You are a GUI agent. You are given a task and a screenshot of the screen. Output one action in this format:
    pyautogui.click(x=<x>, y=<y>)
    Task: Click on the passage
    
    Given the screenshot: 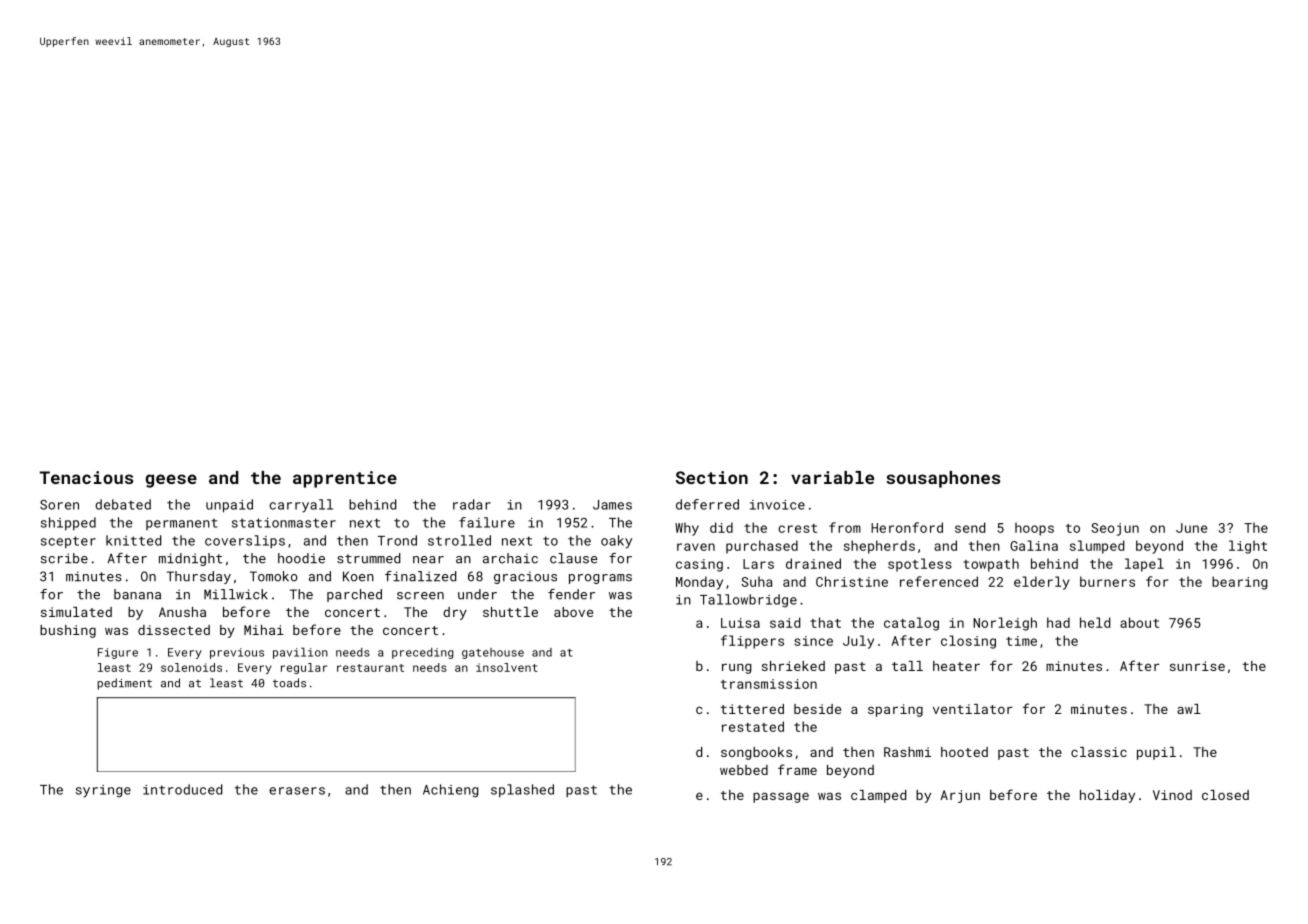 What is the action you would take?
    pyautogui.click(x=781, y=797)
